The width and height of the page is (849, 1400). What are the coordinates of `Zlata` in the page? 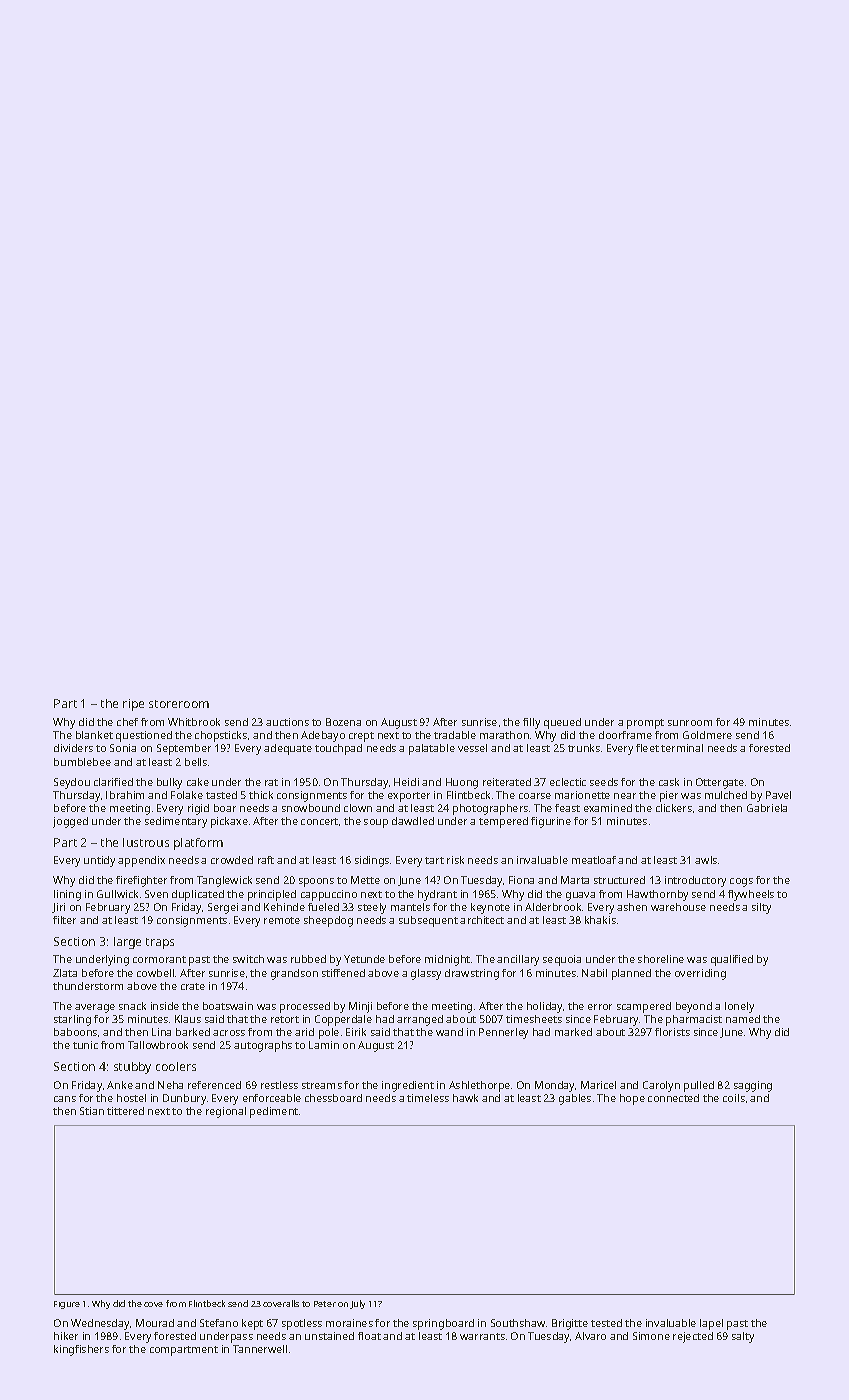 It's located at (65, 973).
